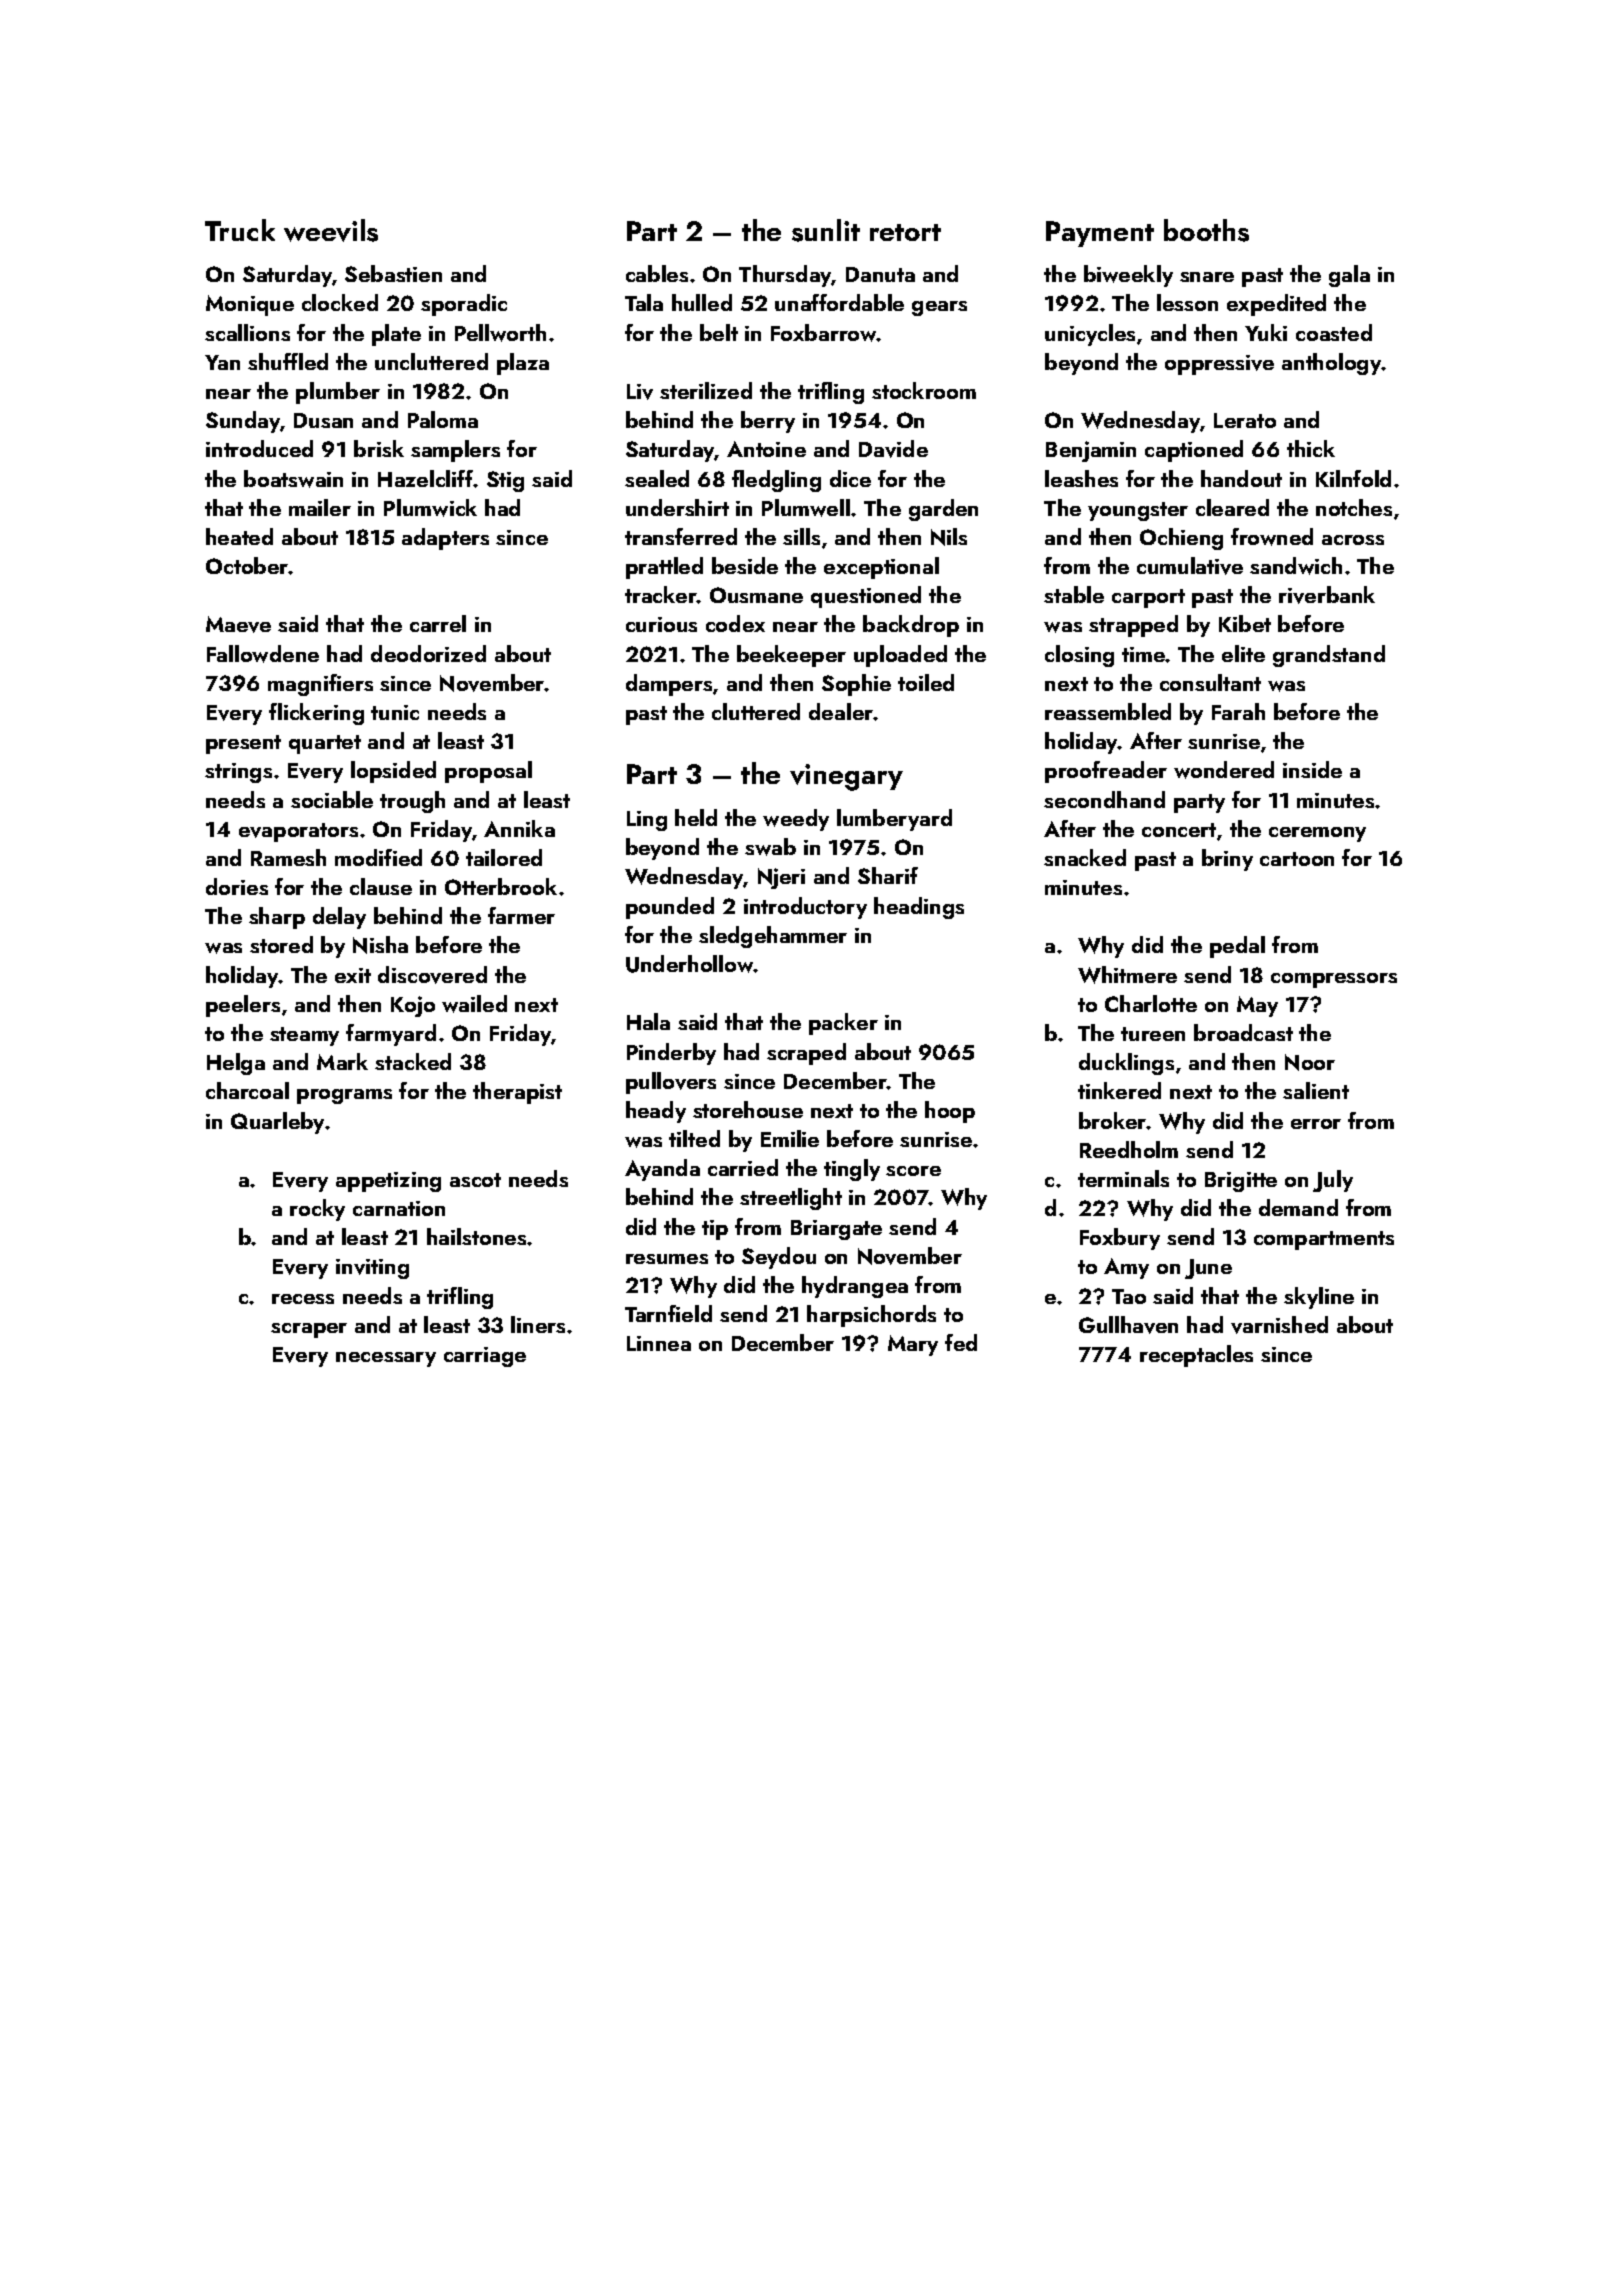  I want to click on scraper, so click(309, 1330).
